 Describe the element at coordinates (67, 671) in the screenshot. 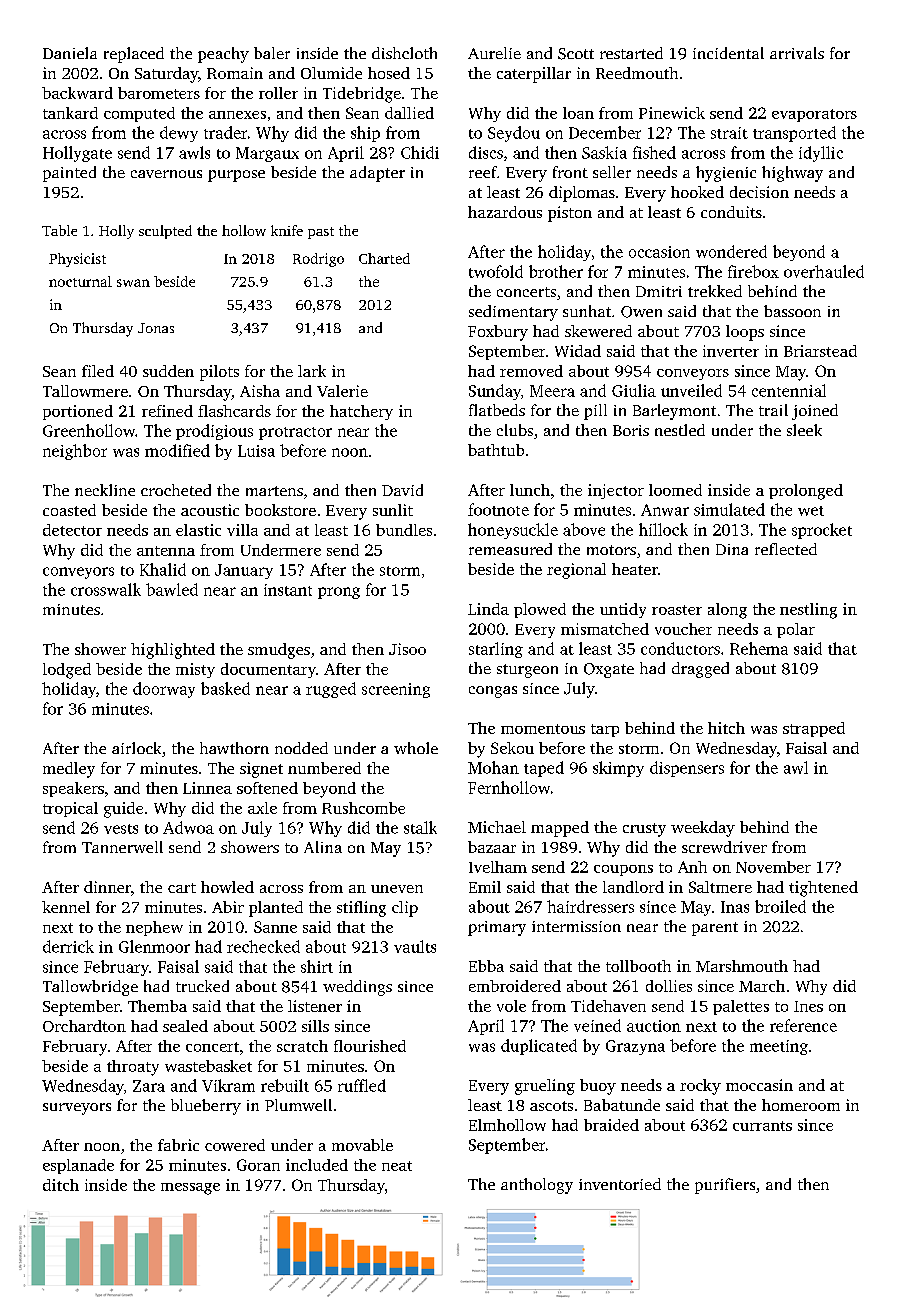

I see `lodged` at that location.
